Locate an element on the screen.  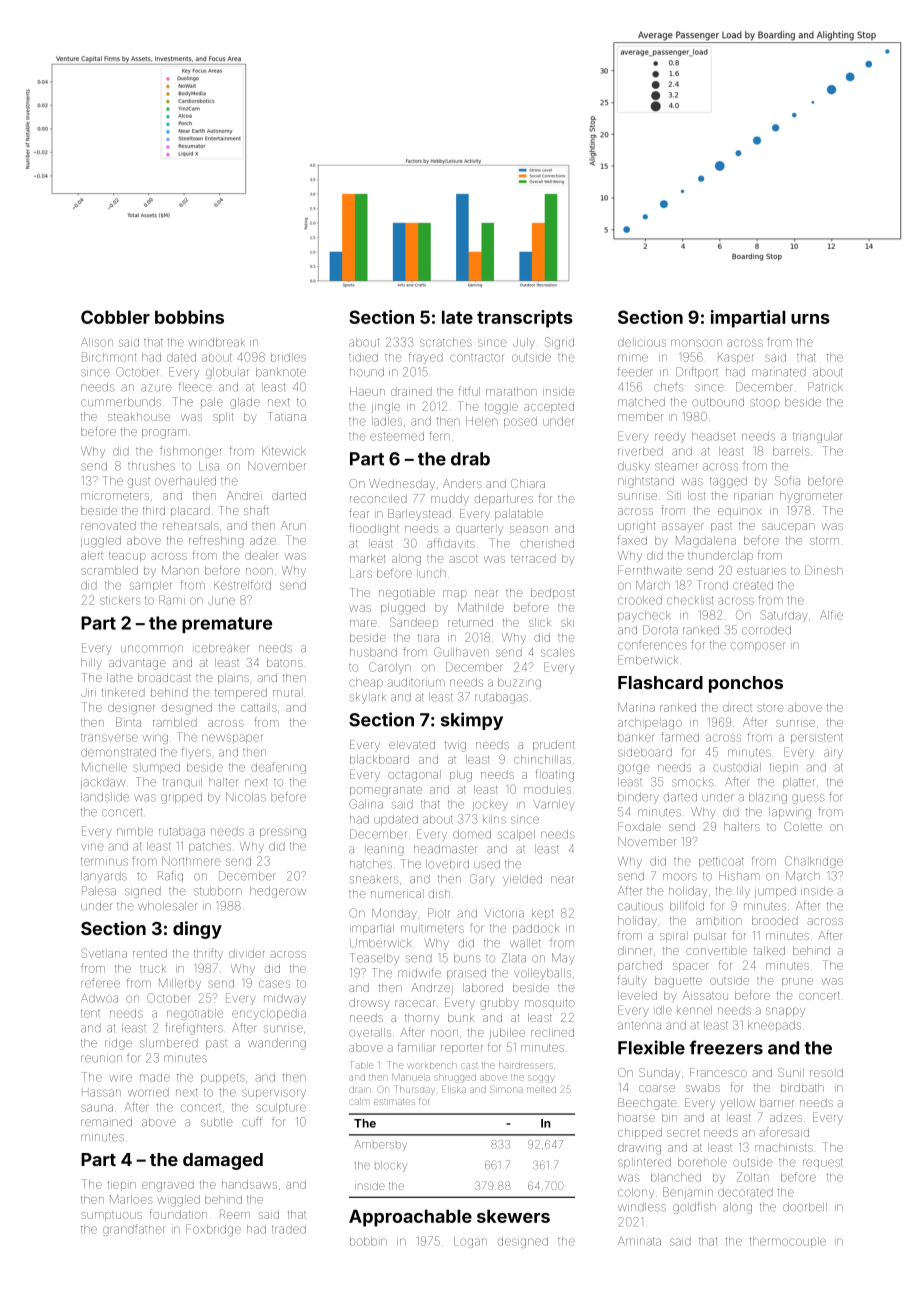
returned is located at coordinates (470, 622).
